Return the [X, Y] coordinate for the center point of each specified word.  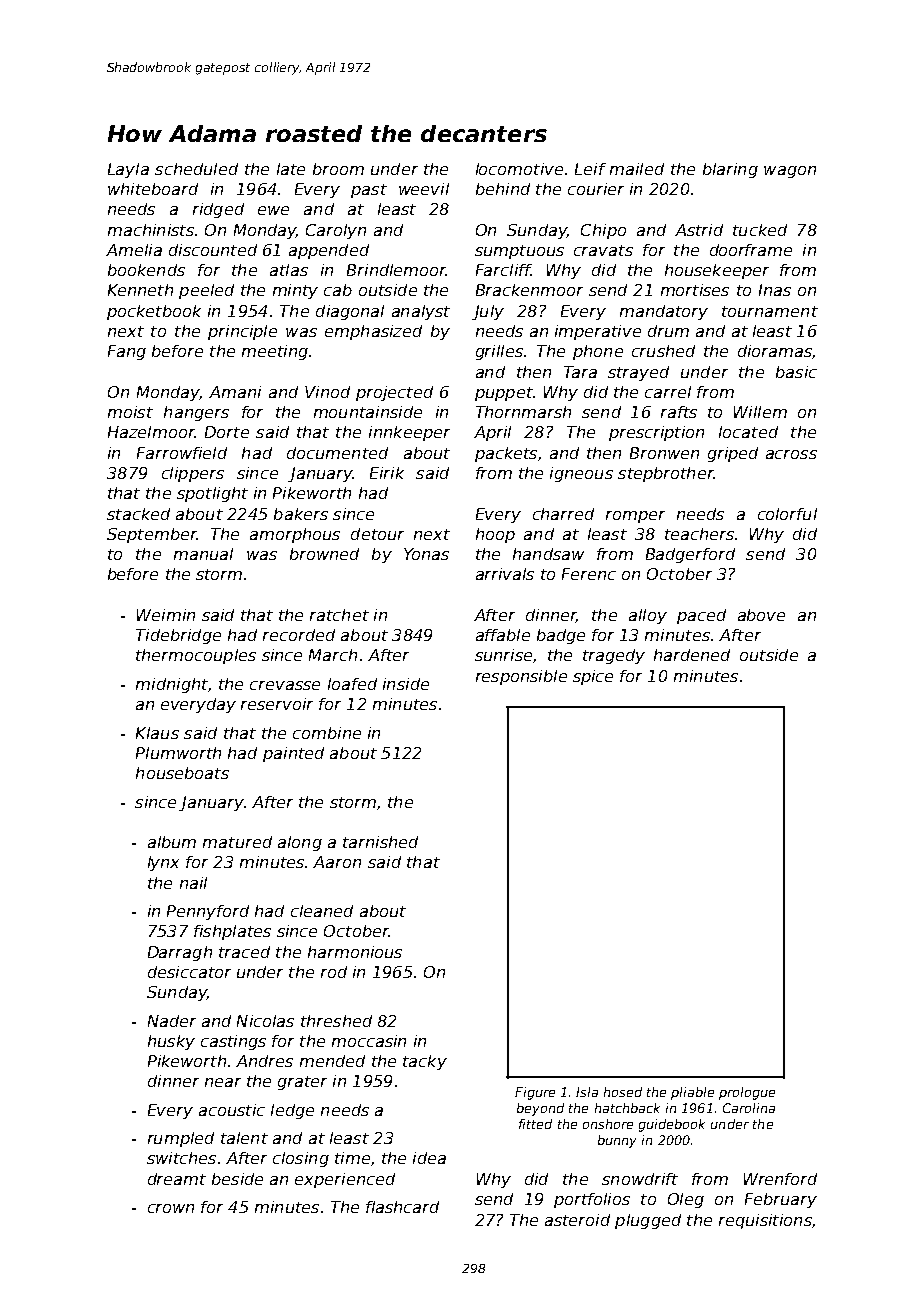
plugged [648, 1221]
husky [171, 1042]
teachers [699, 534]
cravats [603, 250]
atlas [289, 270]
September [152, 535]
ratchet [339, 615]
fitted [535, 1124]
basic [796, 372]
